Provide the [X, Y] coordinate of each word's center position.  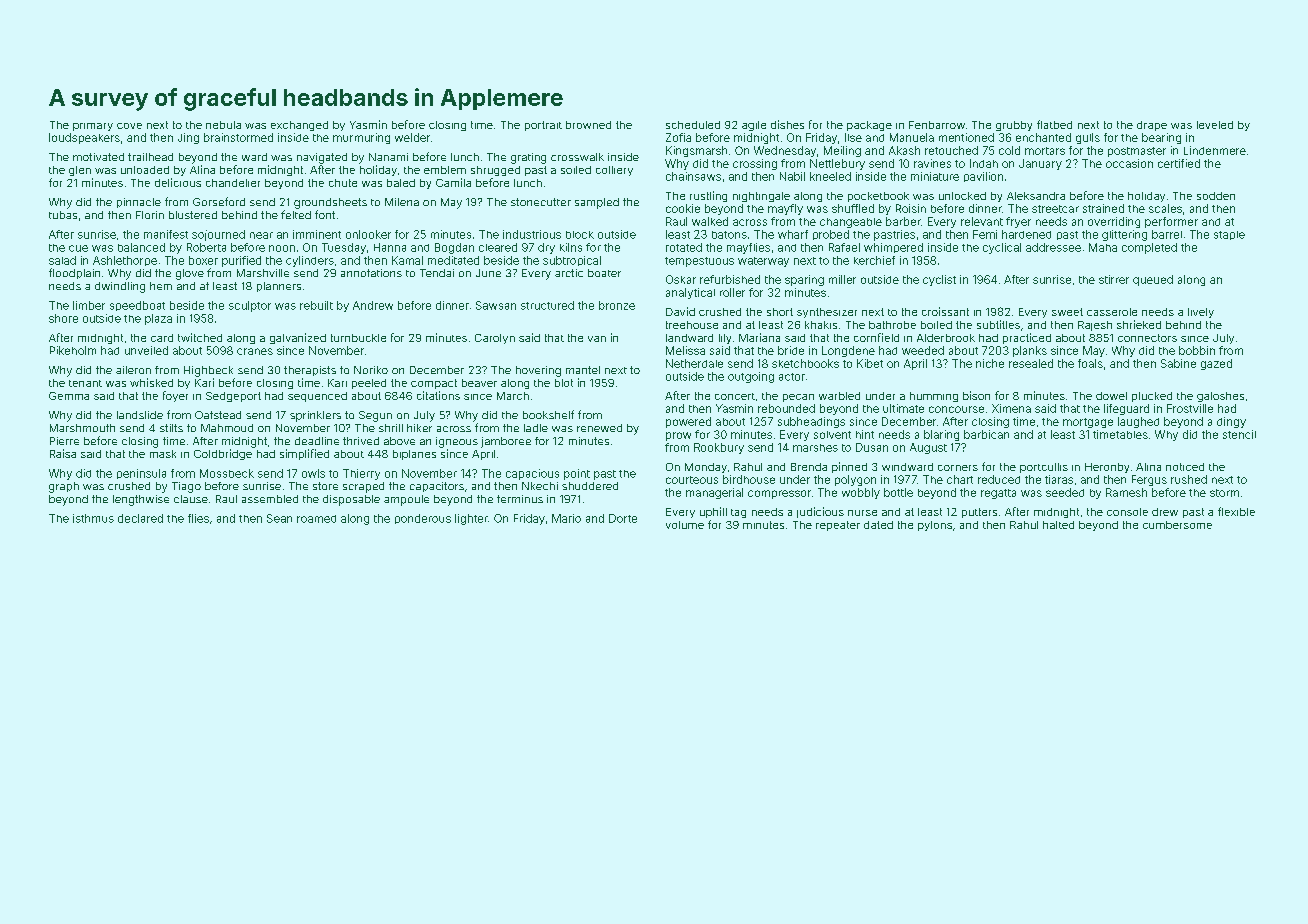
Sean [279, 518]
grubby [1014, 126]
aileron [133, 370]
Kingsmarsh [696, 151]
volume [685, 525]
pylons [935, 526]
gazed [1216, 364]
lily [725, 339]
